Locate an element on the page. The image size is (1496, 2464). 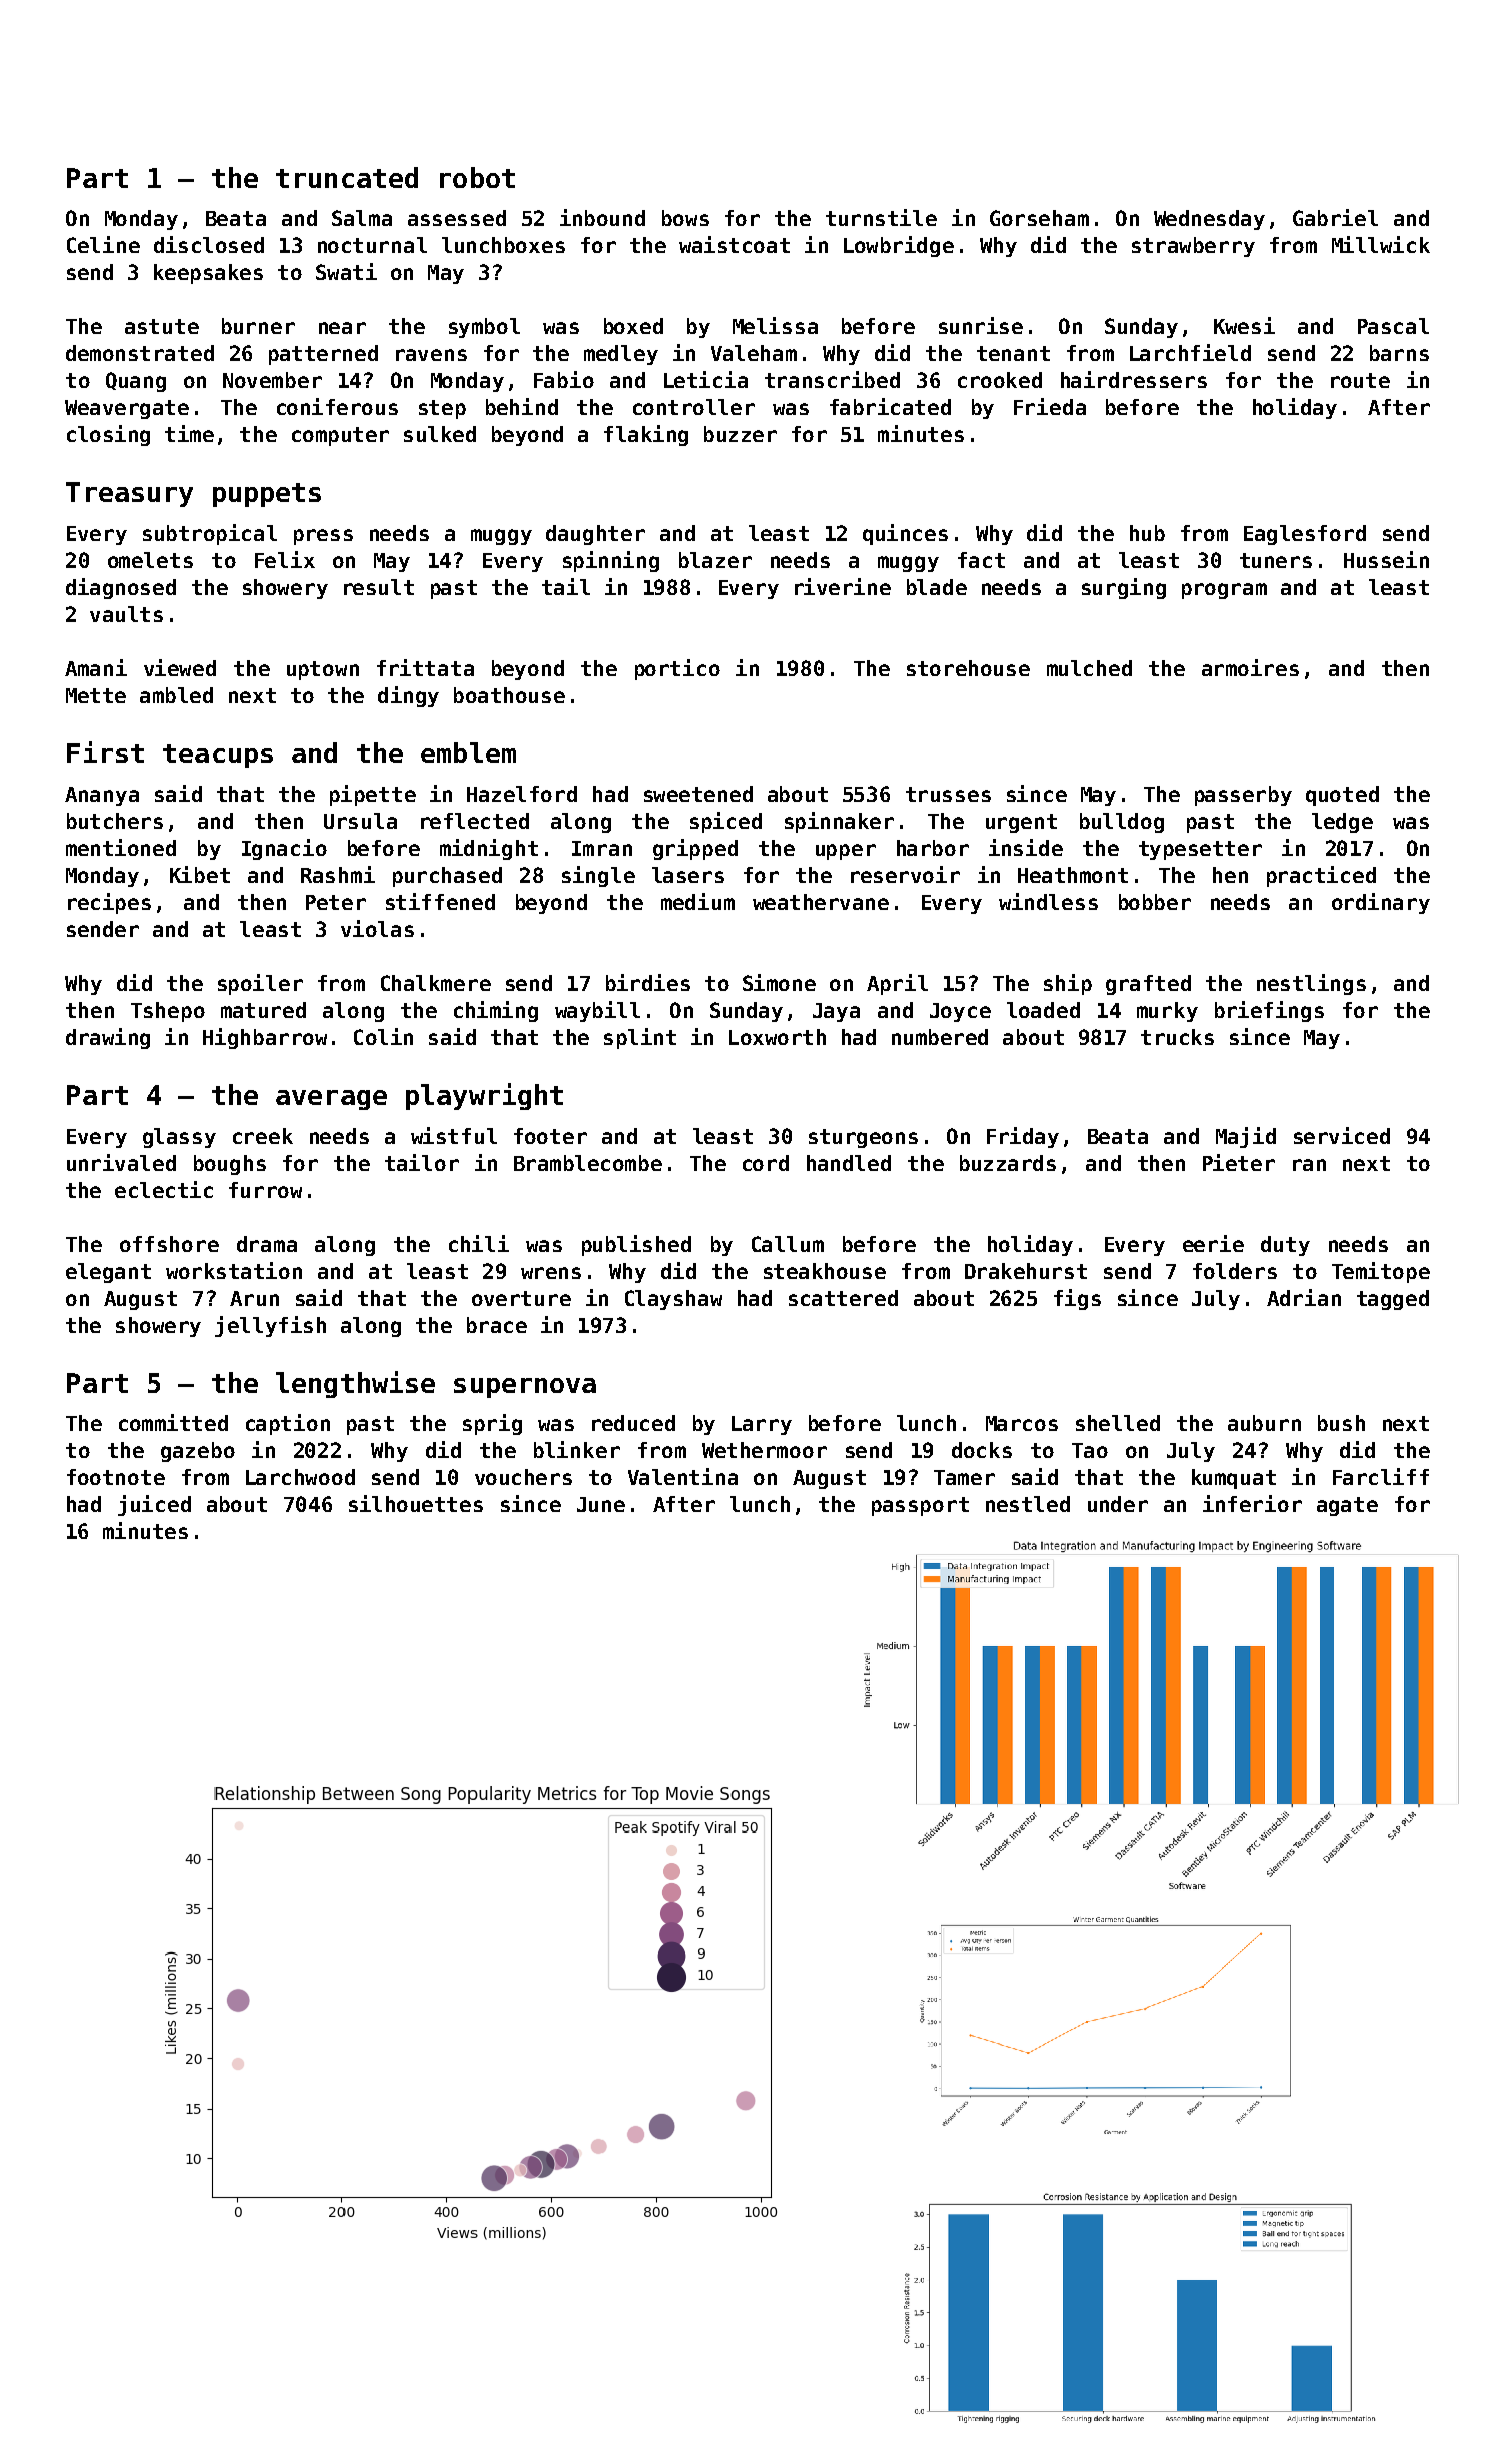
serviced is located at coordinates (1342, 1135).
